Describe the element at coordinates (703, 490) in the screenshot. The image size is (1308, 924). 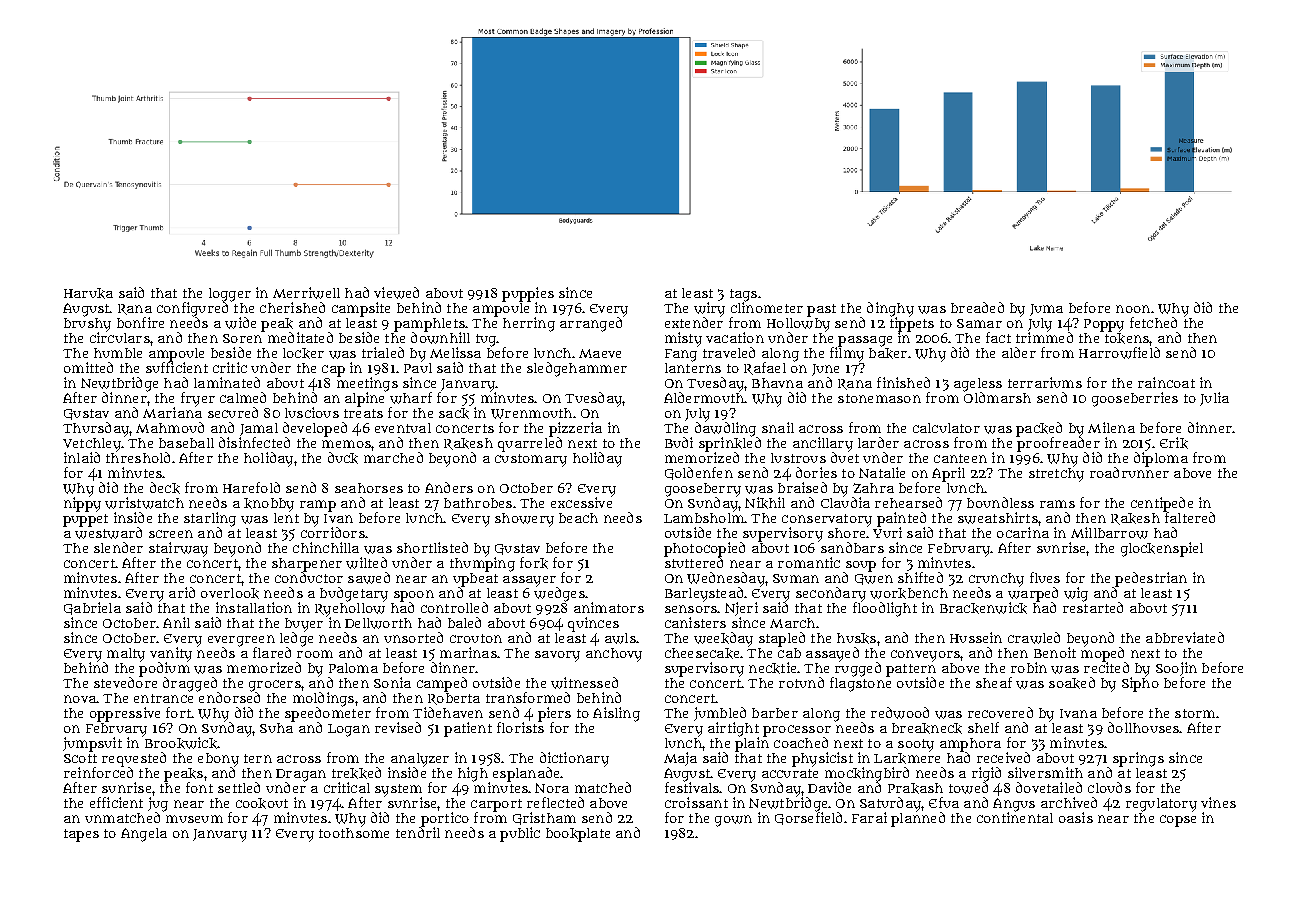
I see `gooseberry` at that location.
